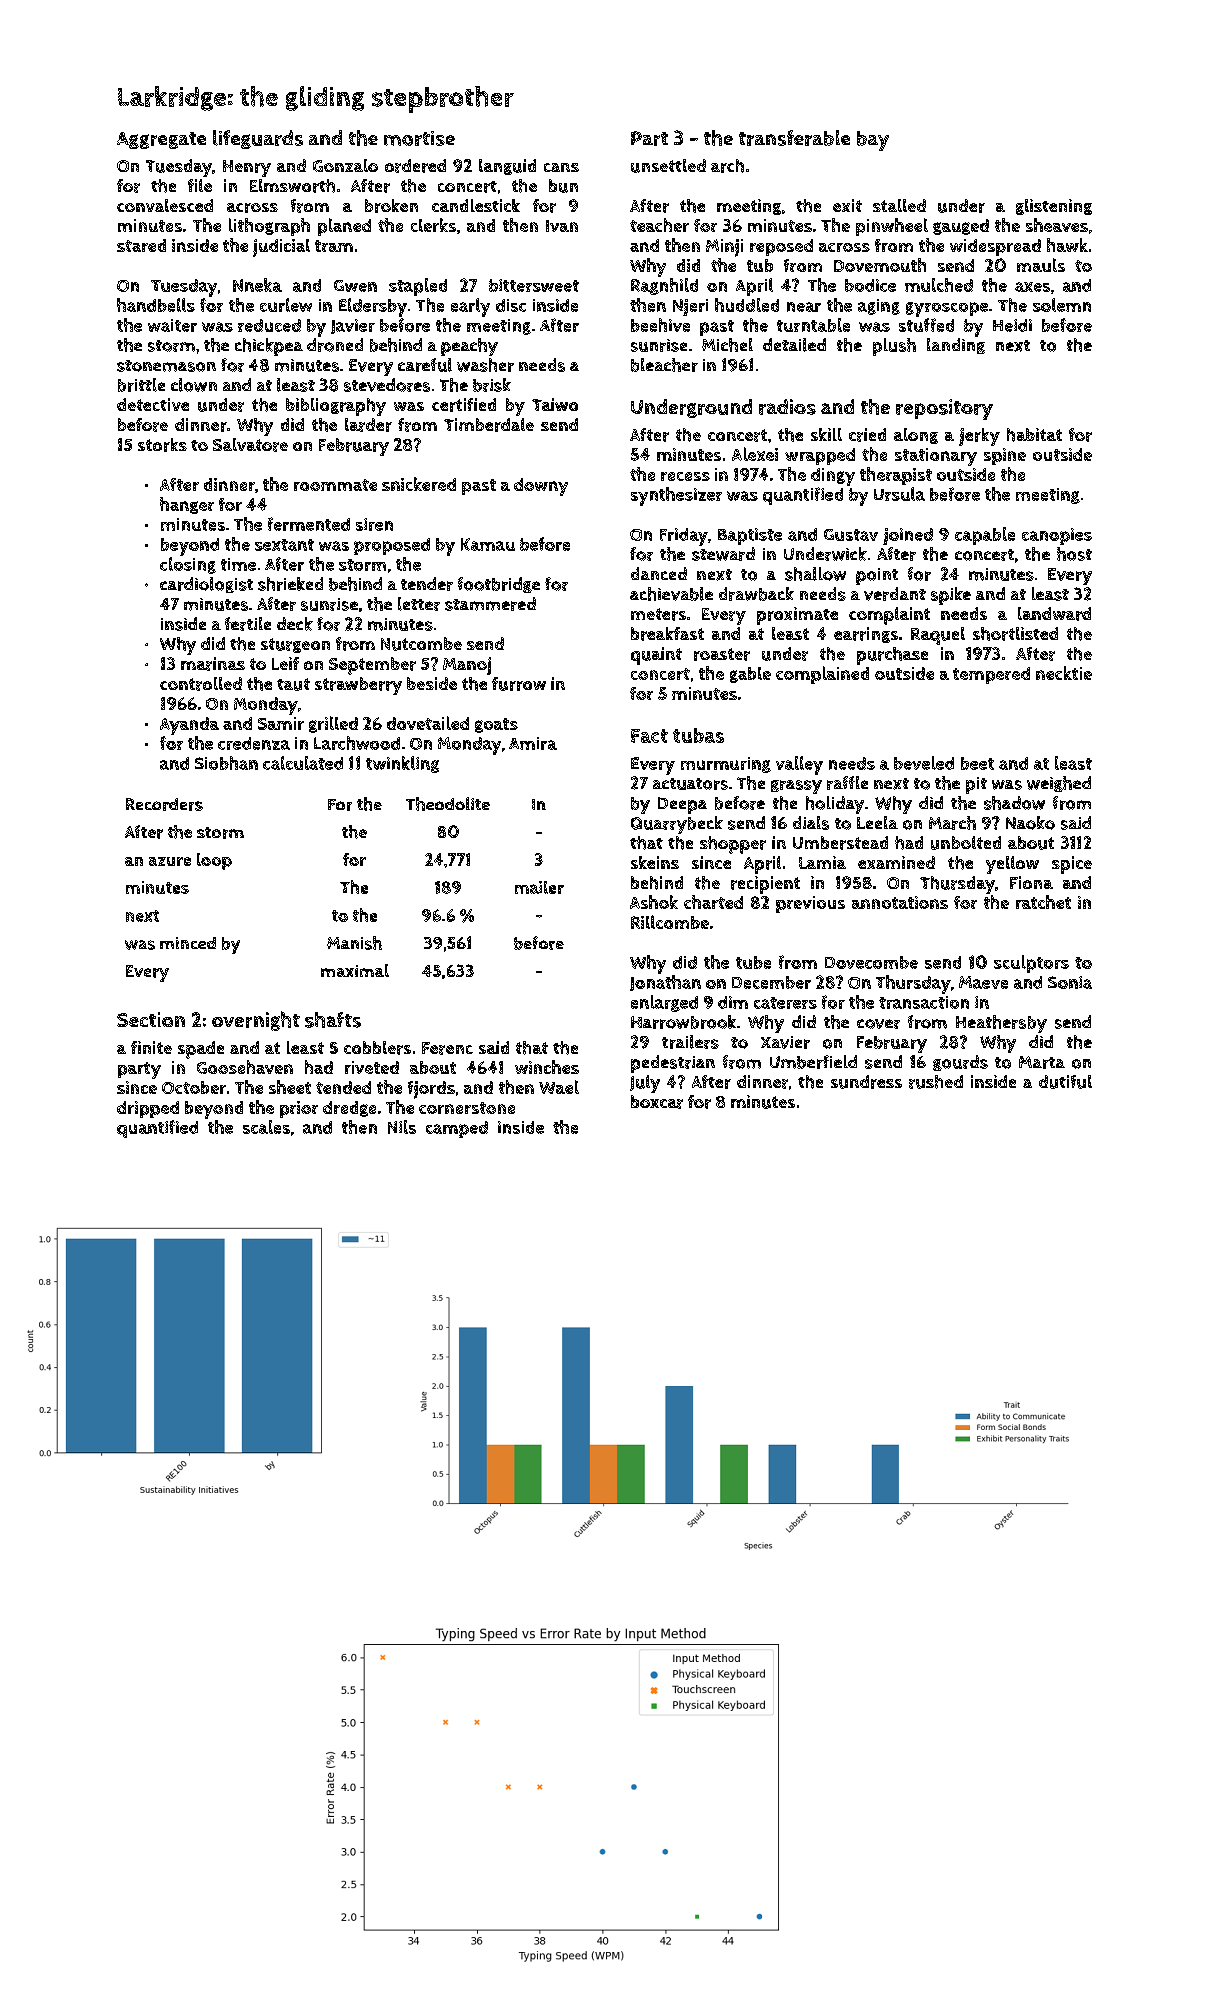 This screenshot has height=1991, width=1209. I want to click on shrieked, so click(290, 584).
